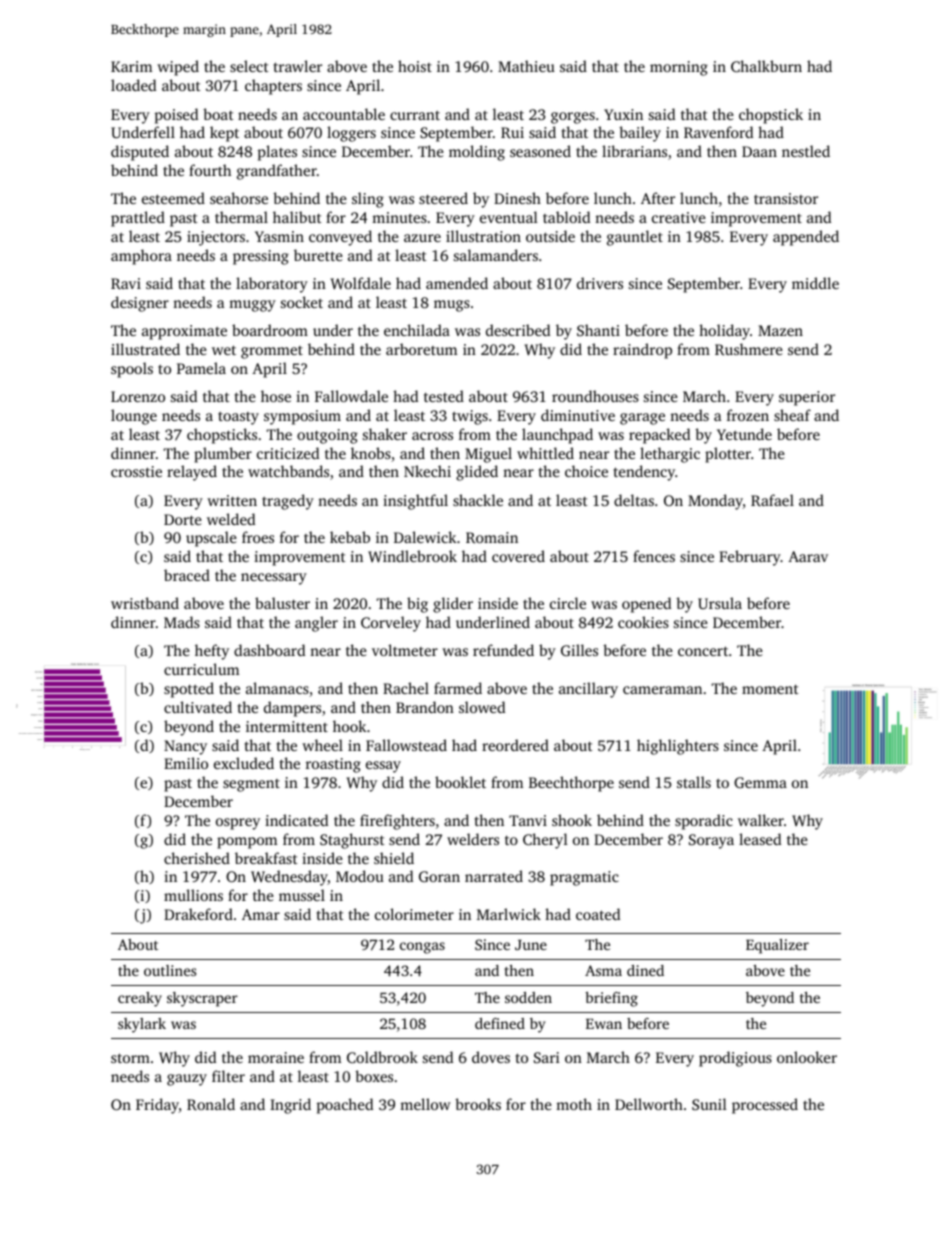 This screenshot has width=952, height=1233. I want to click on Karim, so click(131, 66).
